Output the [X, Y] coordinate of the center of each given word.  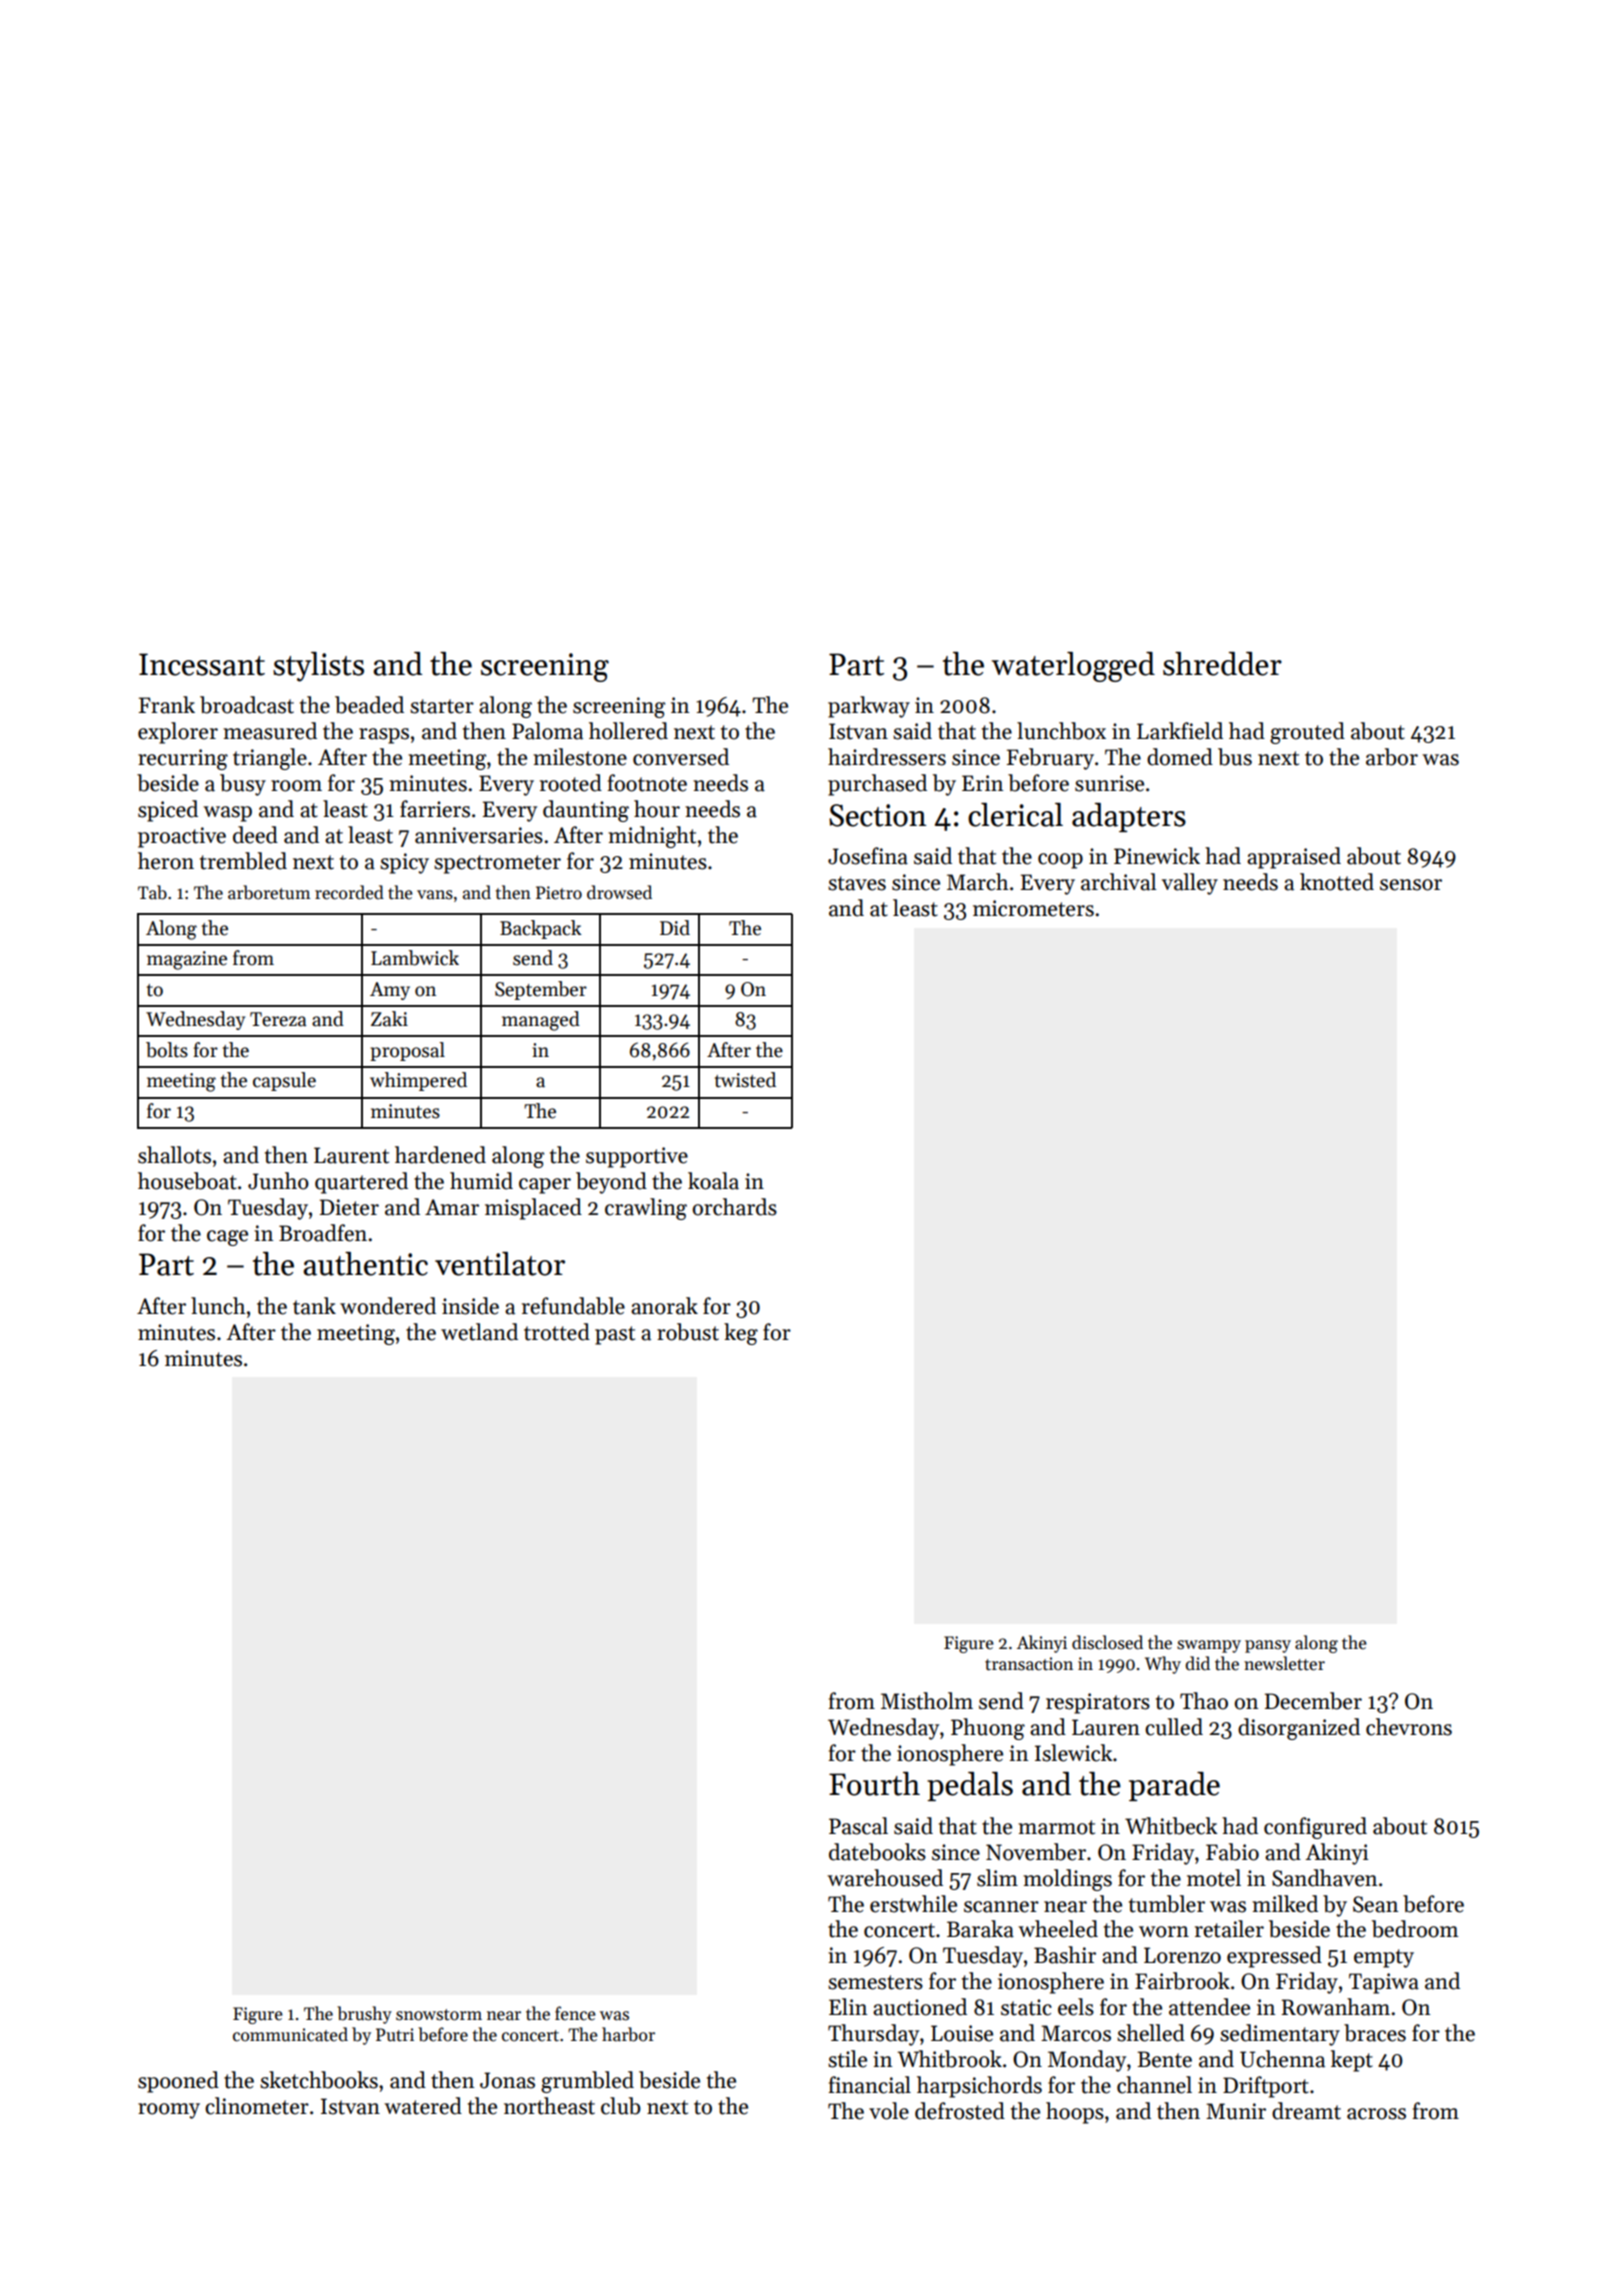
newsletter [1284, 1663]
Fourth [874, 1784]
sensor [1411, 885]
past [615, 1335]
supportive [637, 1157]
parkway [869, 707]
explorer [178, 733]
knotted [1337, 882]
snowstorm [439, 2015]
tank [314, 1306]
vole [889, 2111]
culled [1174, 1727]
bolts [167, 1050]
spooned [178, 2082]
